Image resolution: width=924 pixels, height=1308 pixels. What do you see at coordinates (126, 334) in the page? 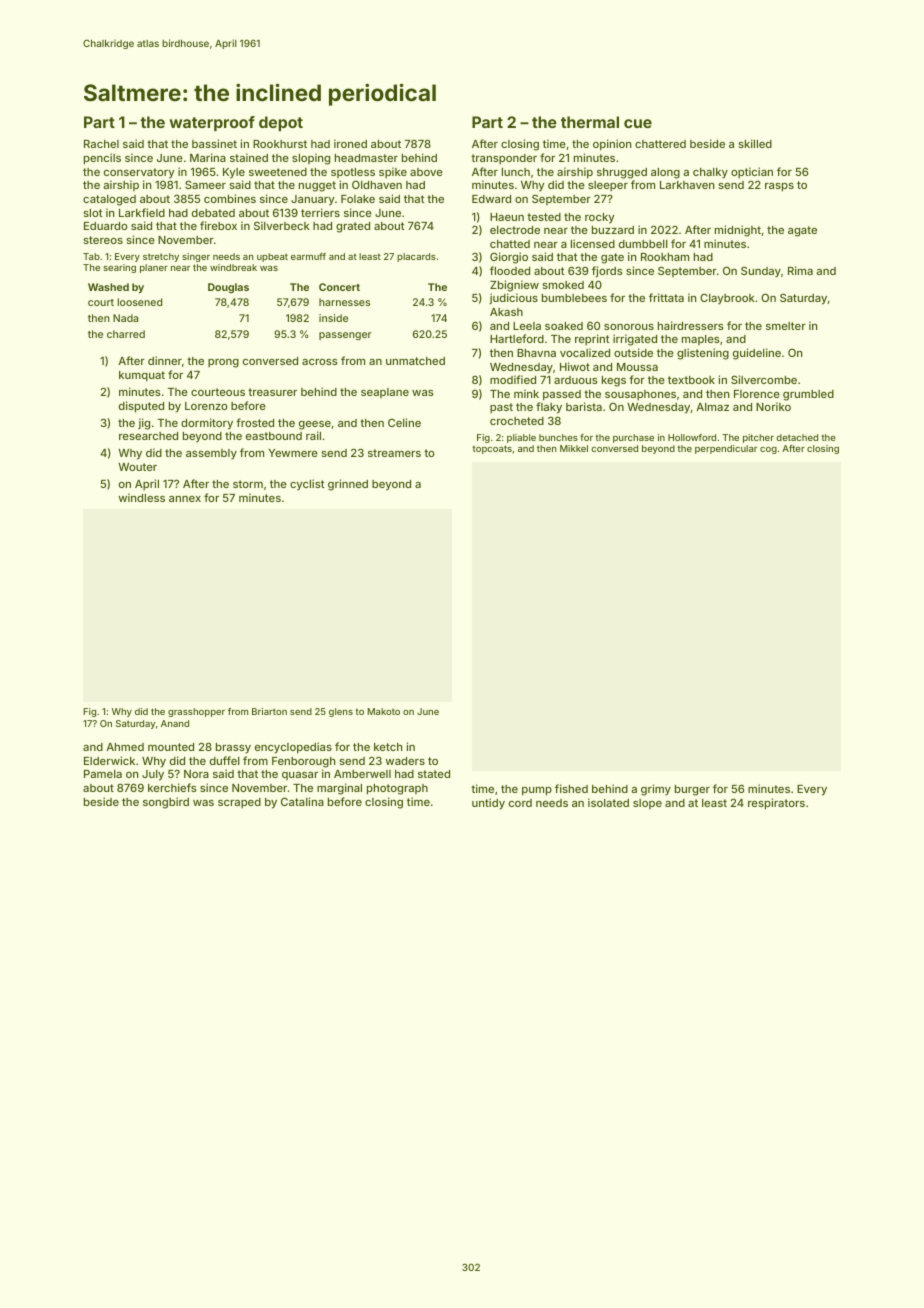
I see `charred` at bounding box center [126, 334].
